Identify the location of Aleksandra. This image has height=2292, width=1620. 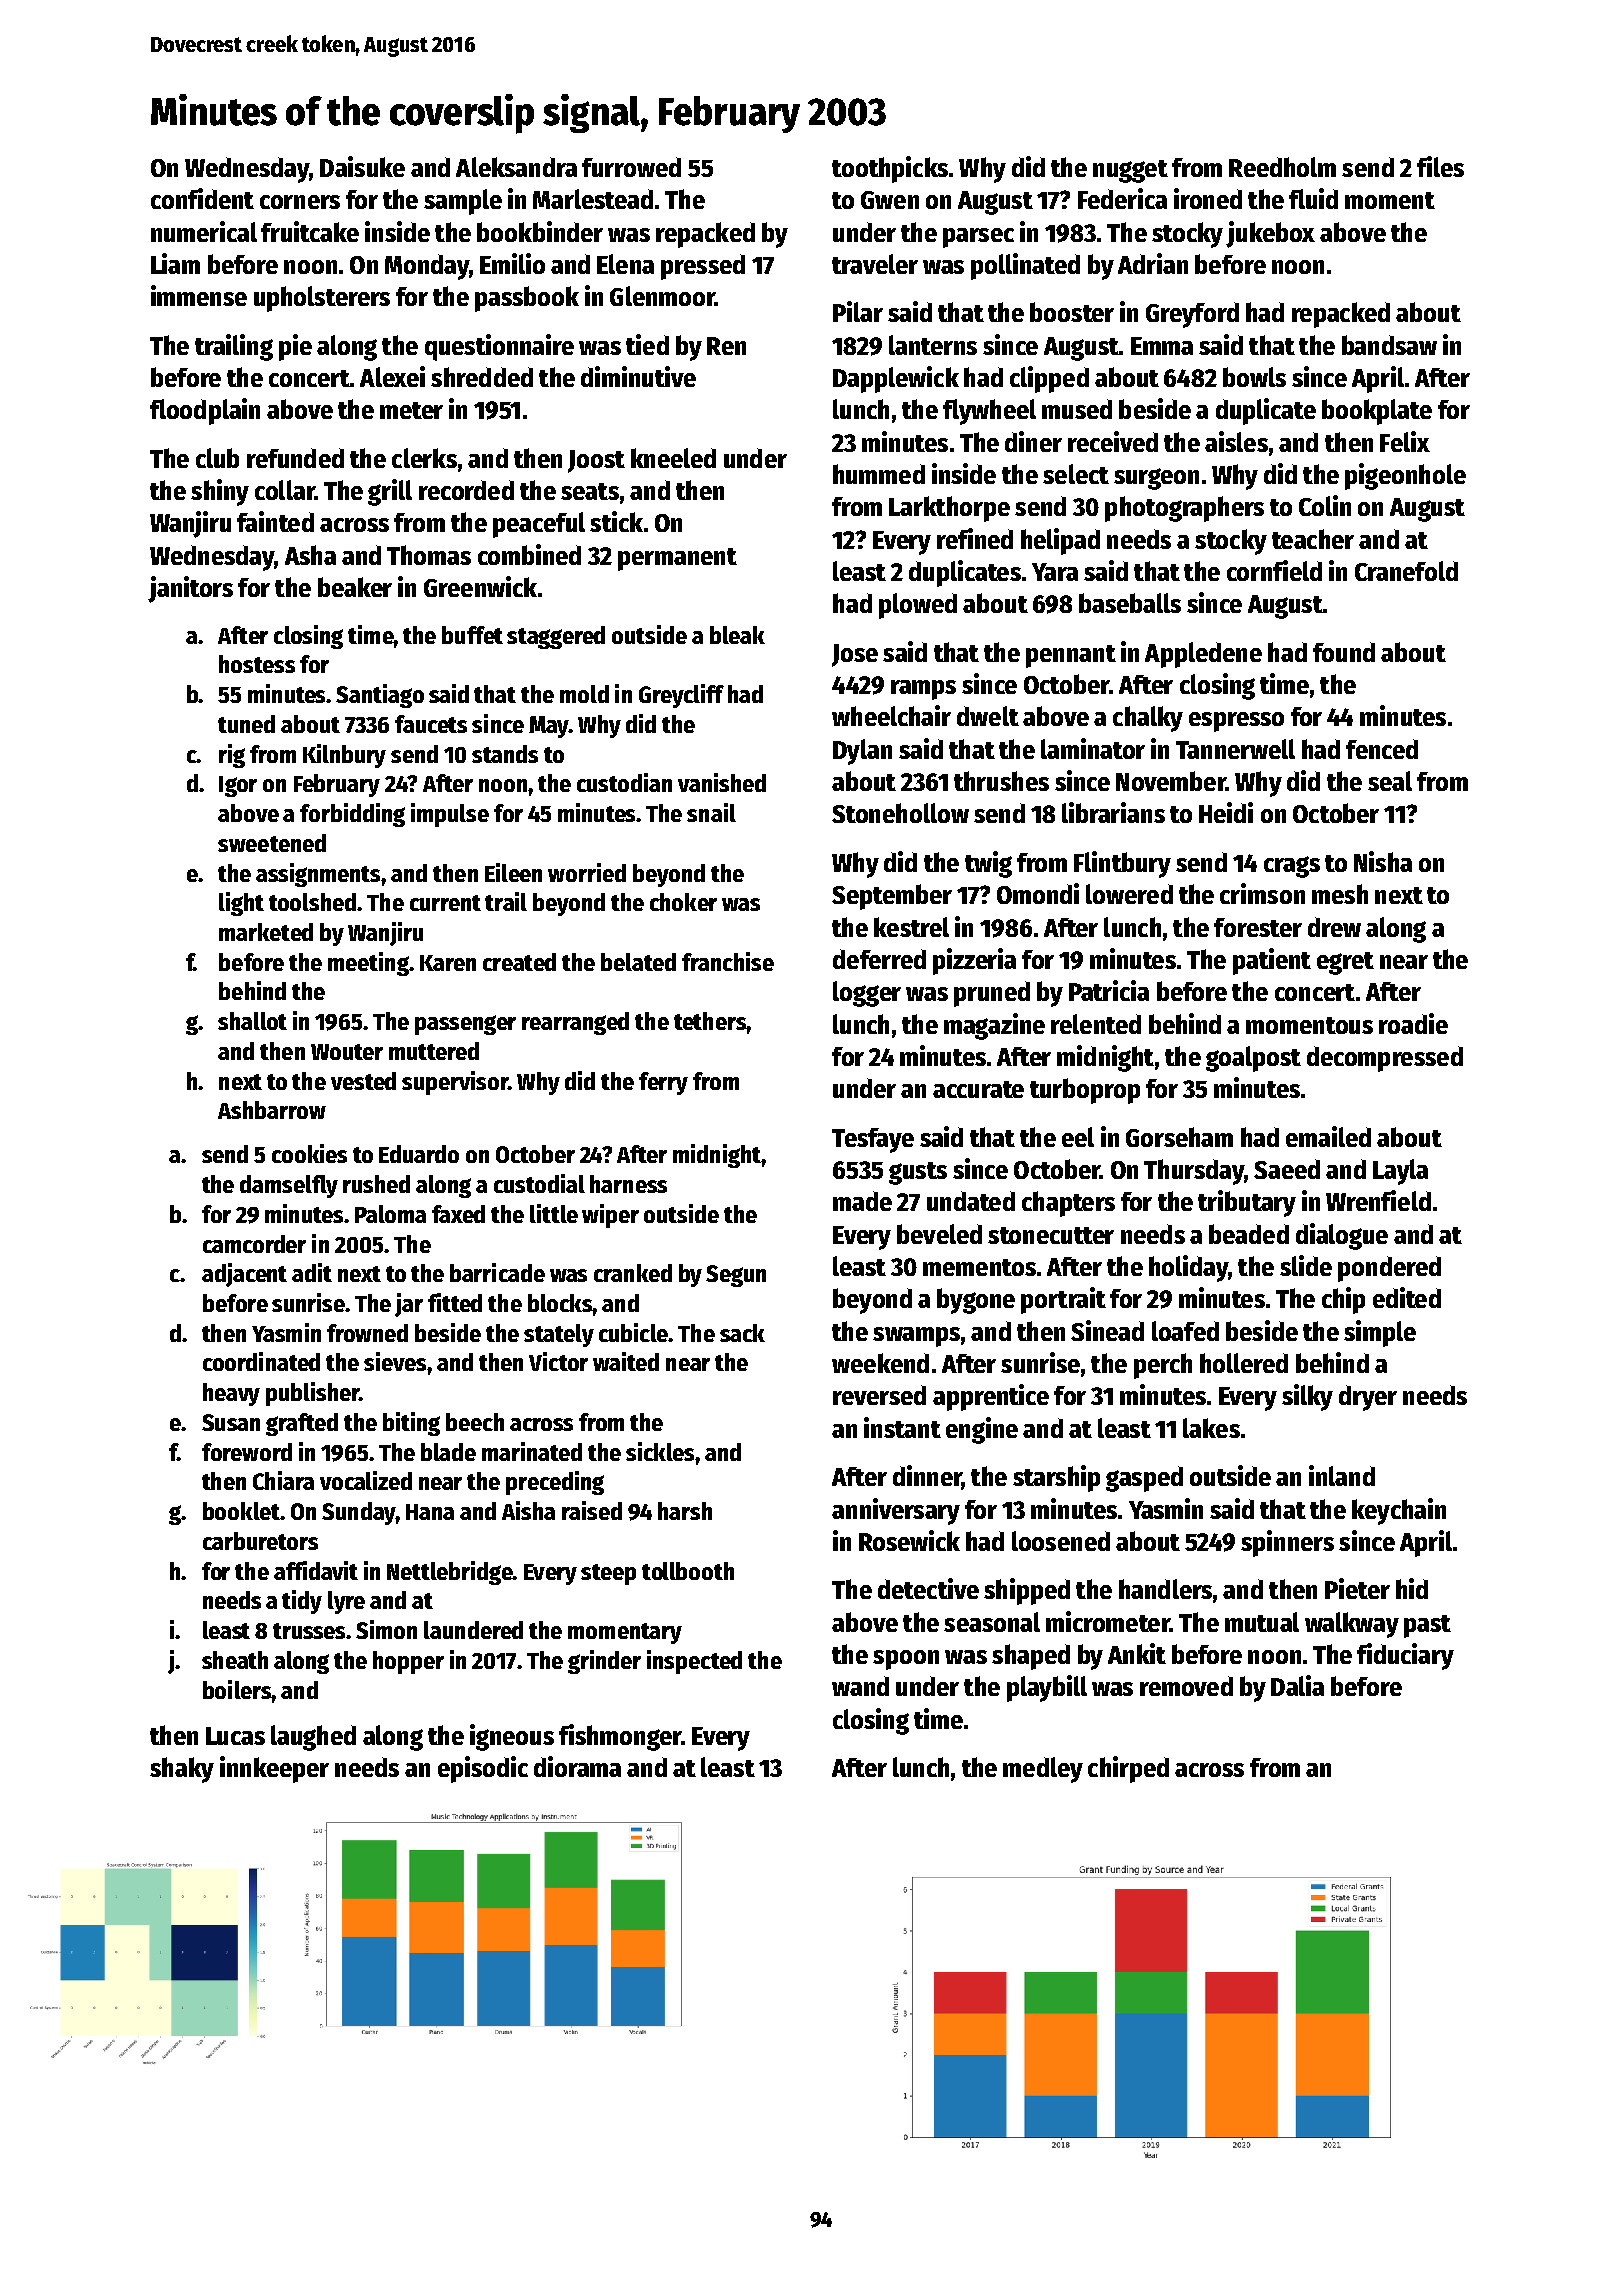
(516, 167).
